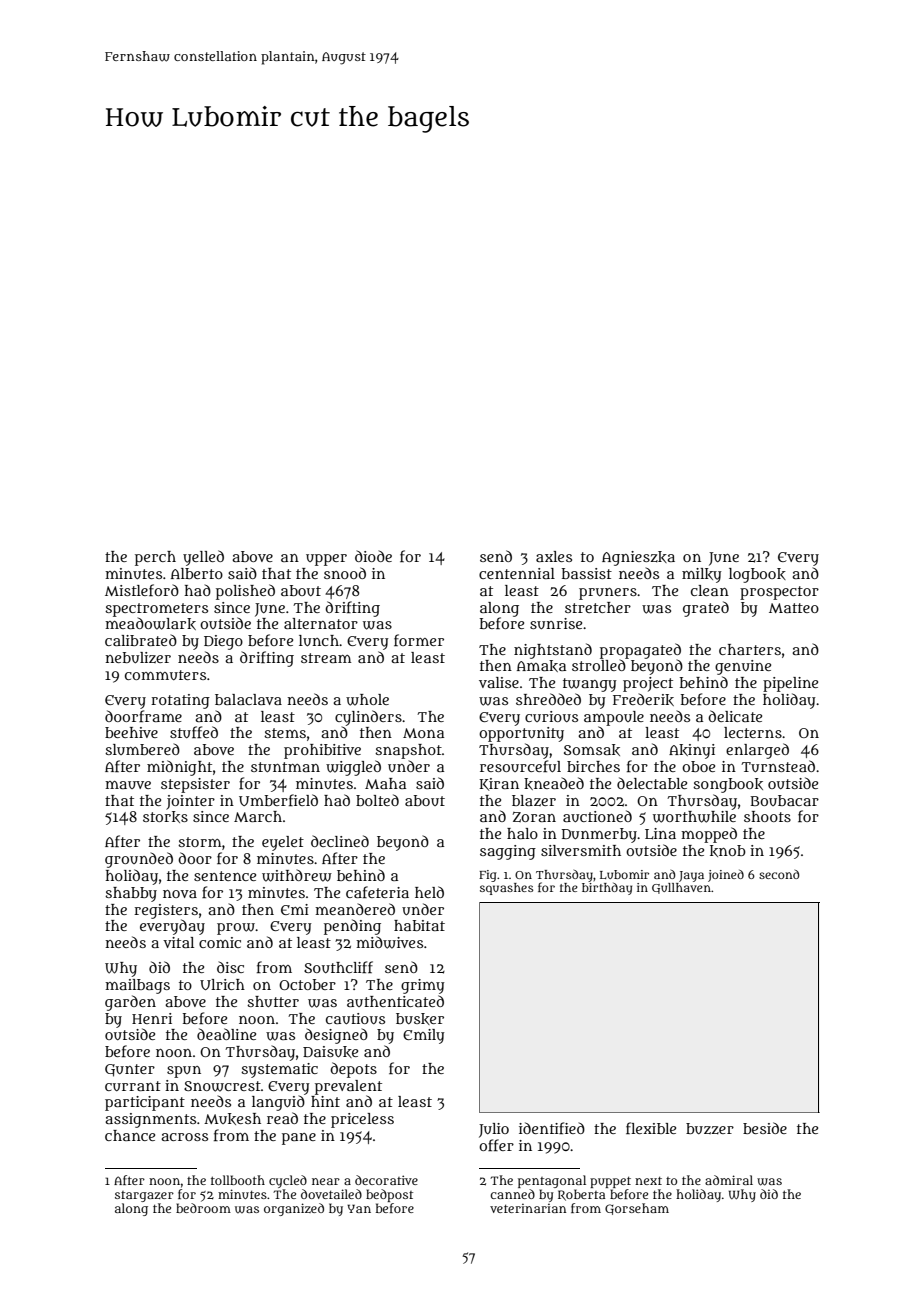 Image resolution: width=924 pixels, height=1308 pixels. What do you see at coordinates (236, 929) in the document?
I see `prow` at bounding box center [236, 929].
